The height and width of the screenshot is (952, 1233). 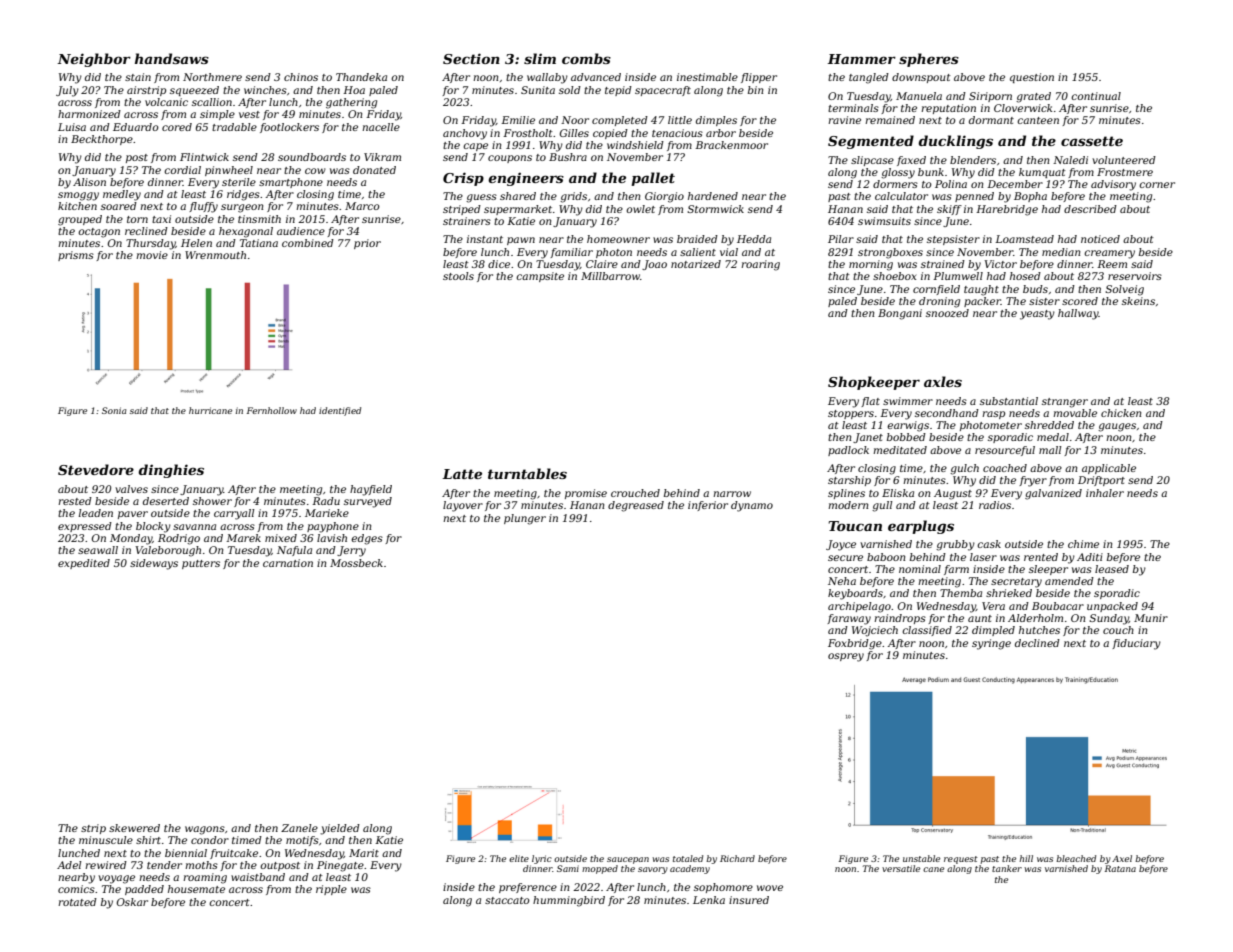 I want to click on Oskar, so click(x=132, y=902).
